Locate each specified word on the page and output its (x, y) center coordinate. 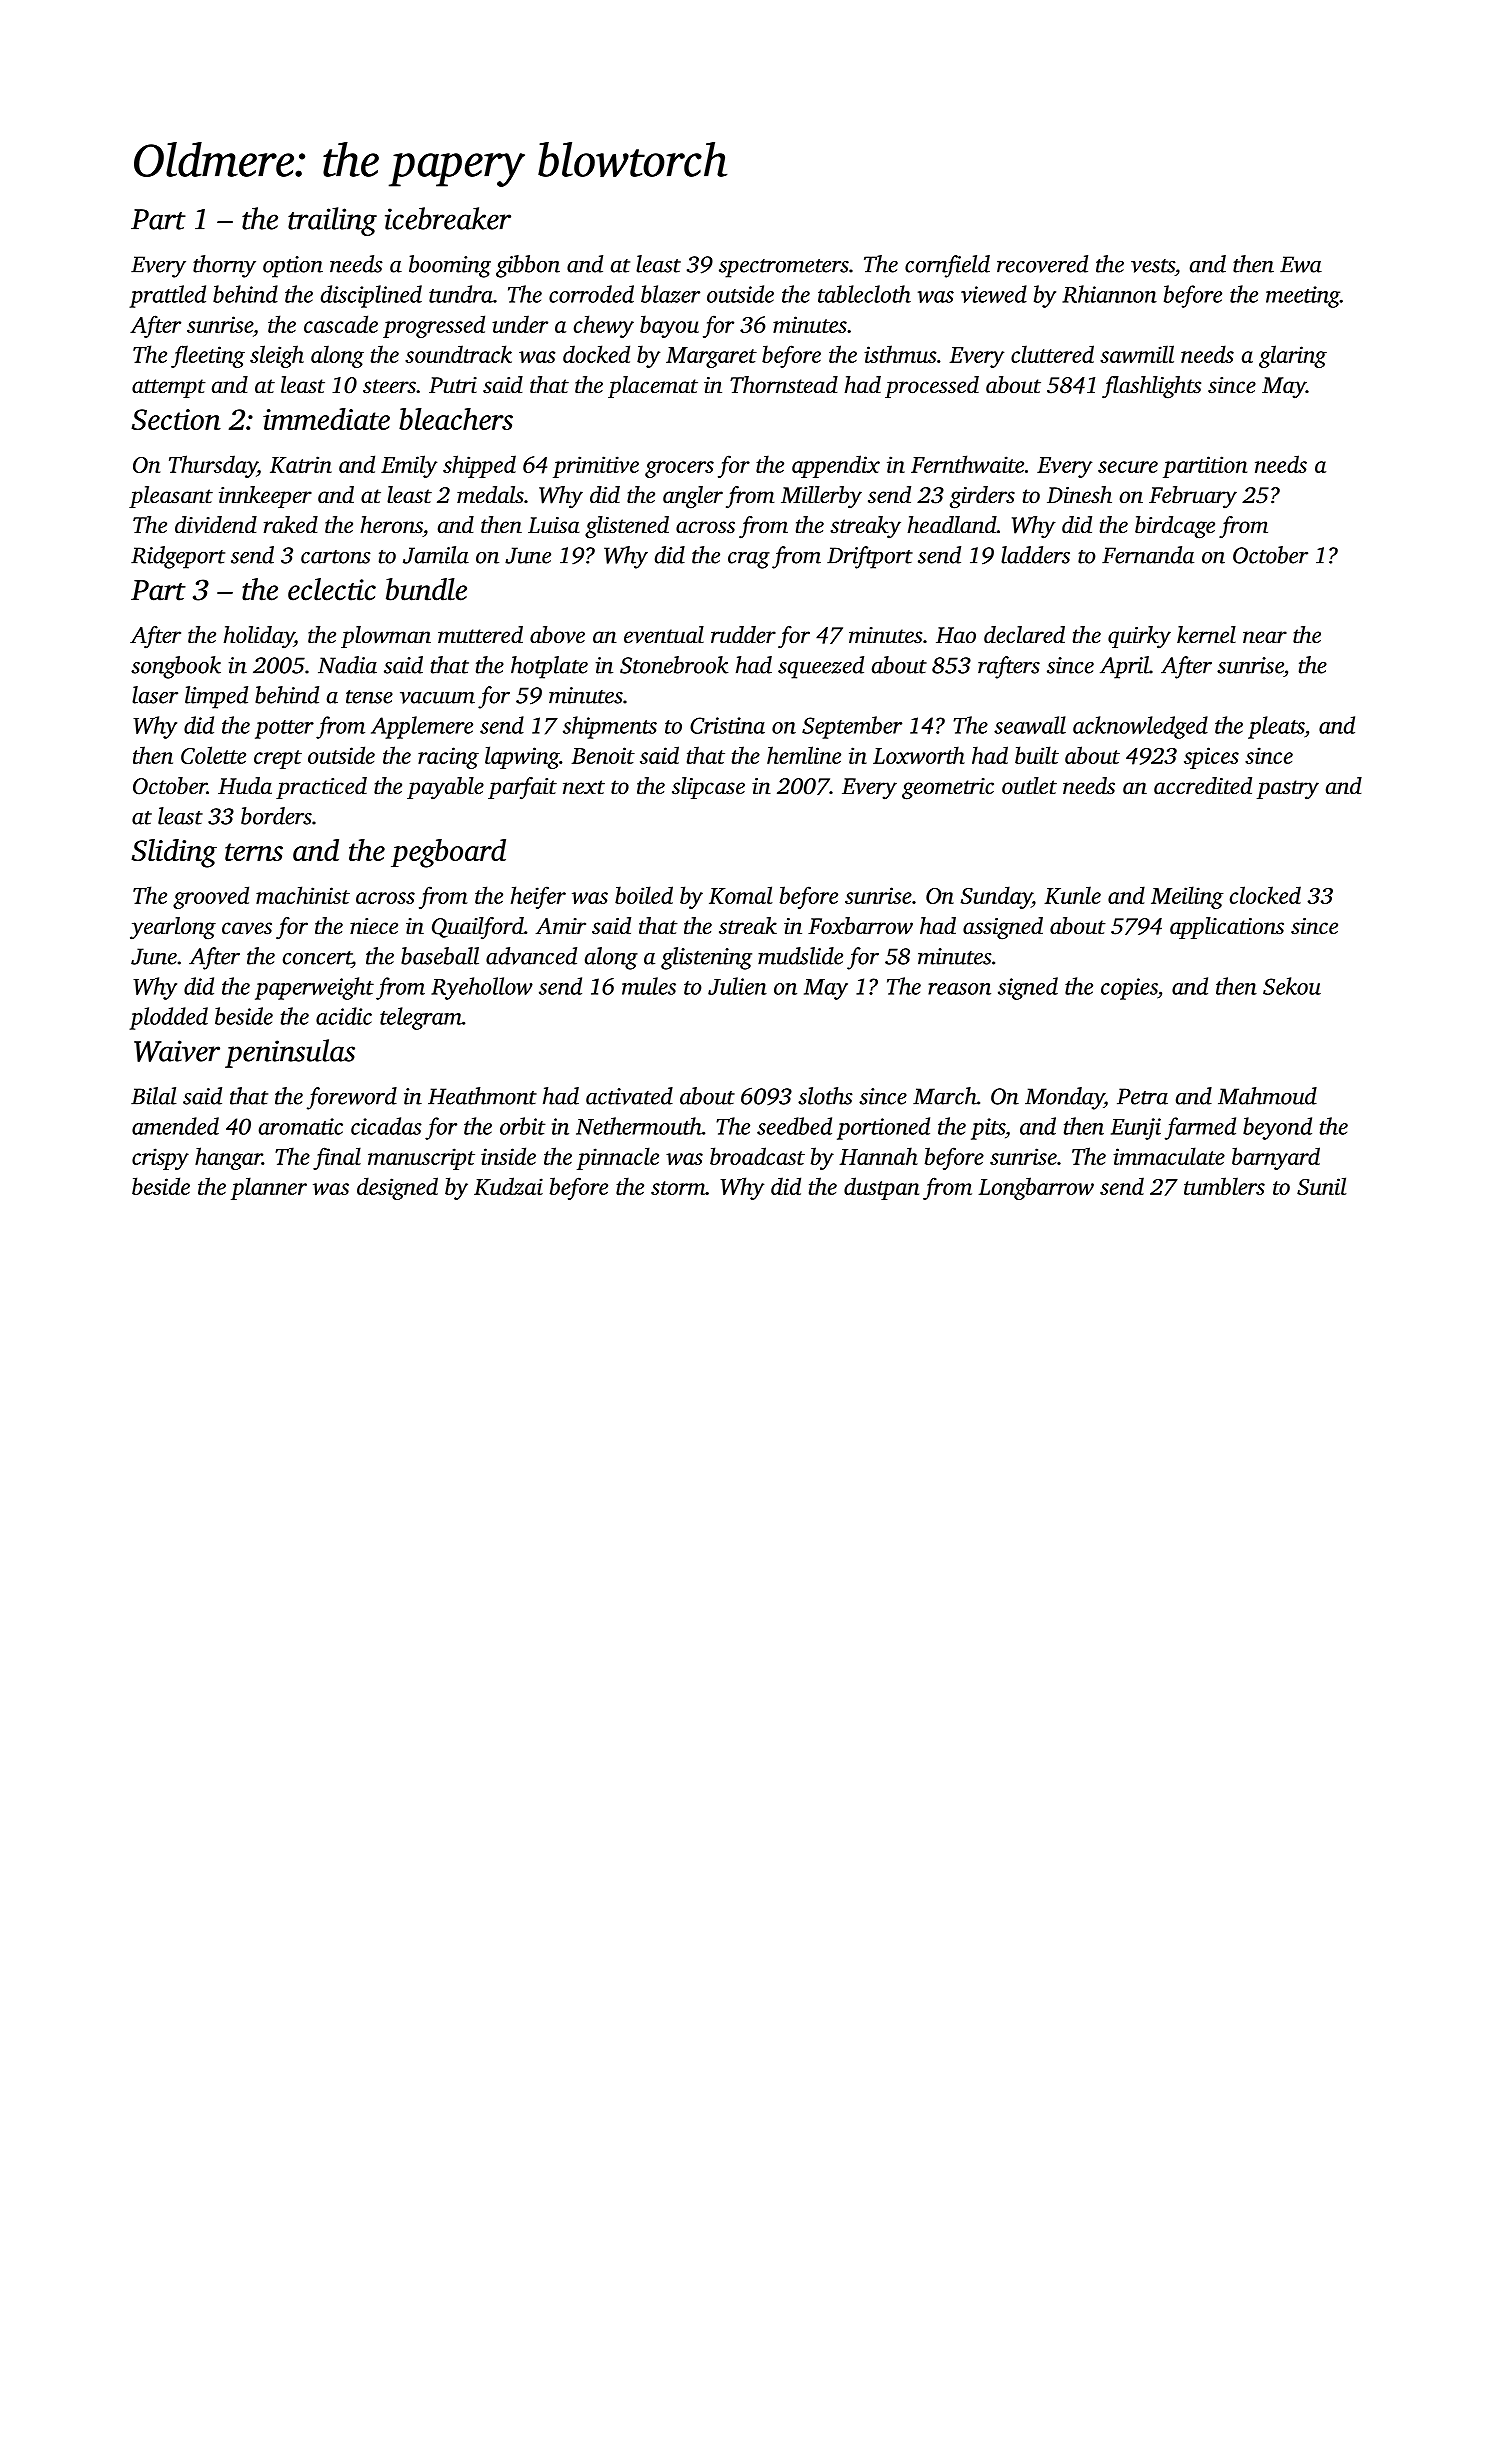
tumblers (1224, 1186)
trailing (332, 221)
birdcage (1175, 527)
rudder (743, 635)
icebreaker (448, 218)
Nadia (347, 665)
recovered (1042, 264)
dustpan (881, 1188)
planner (269, 1188)
